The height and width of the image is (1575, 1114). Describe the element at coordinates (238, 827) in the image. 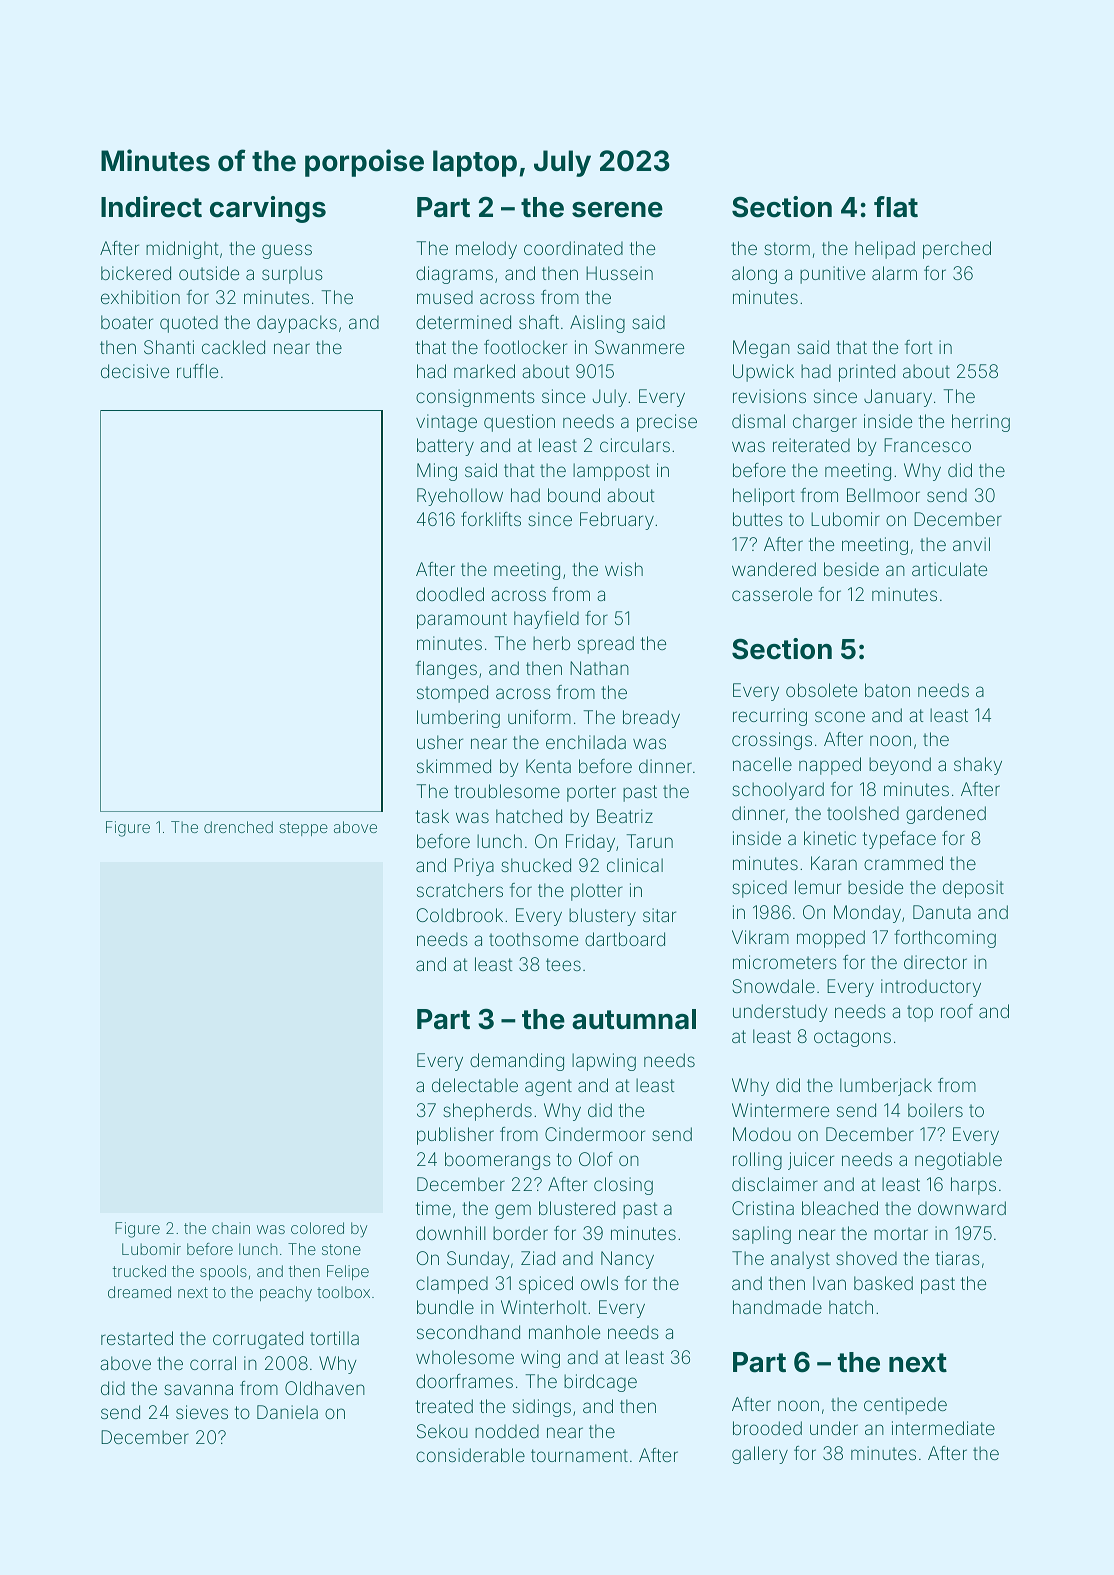

I see `drenched` at that location.
